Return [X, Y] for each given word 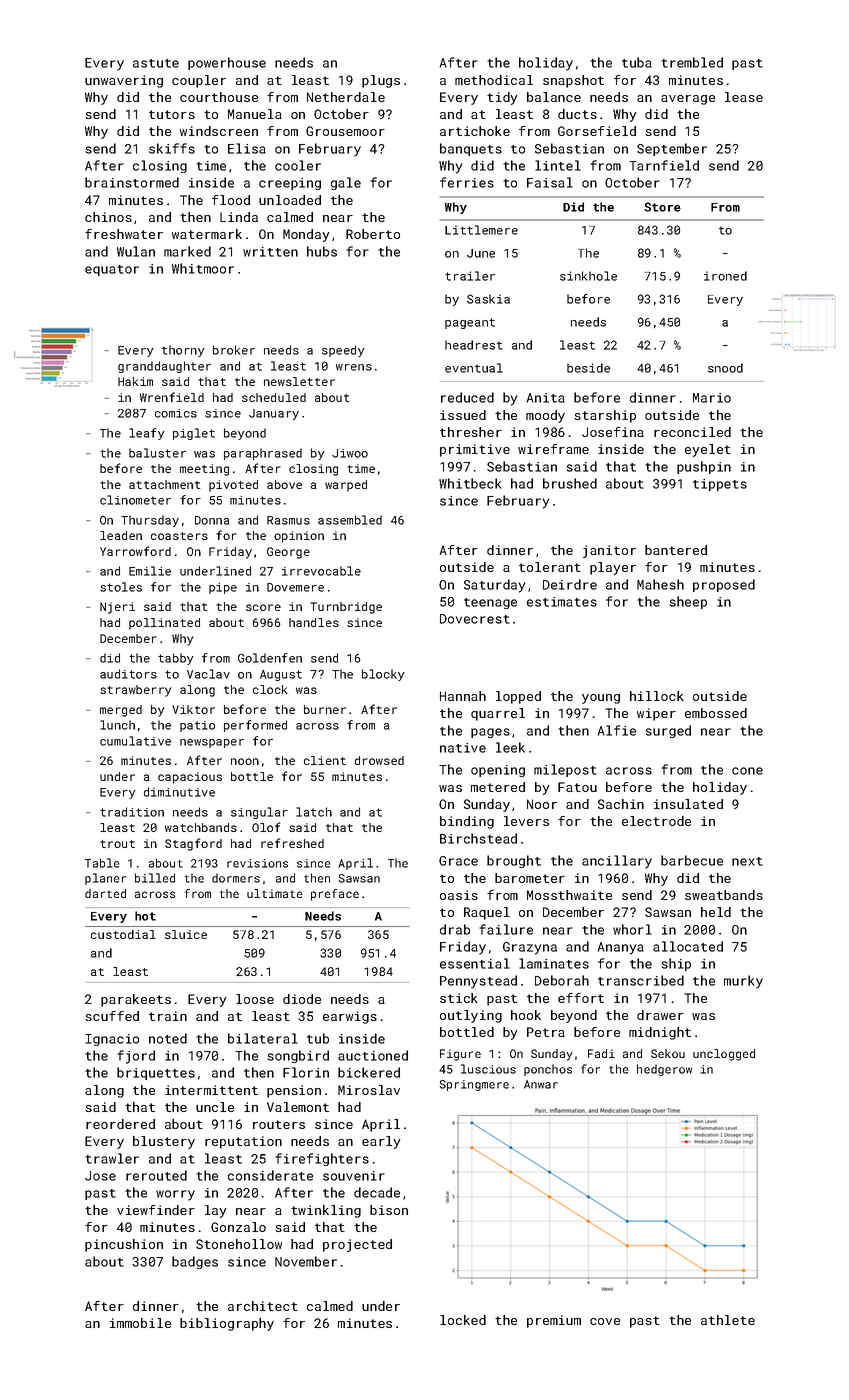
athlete [728, 1320]
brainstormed [132, 182]
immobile [140, 1323]
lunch [117, 725]
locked [463, 1320]
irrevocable [321, 571]
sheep [688, 602]
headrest [474, 345]
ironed [725, 276]
